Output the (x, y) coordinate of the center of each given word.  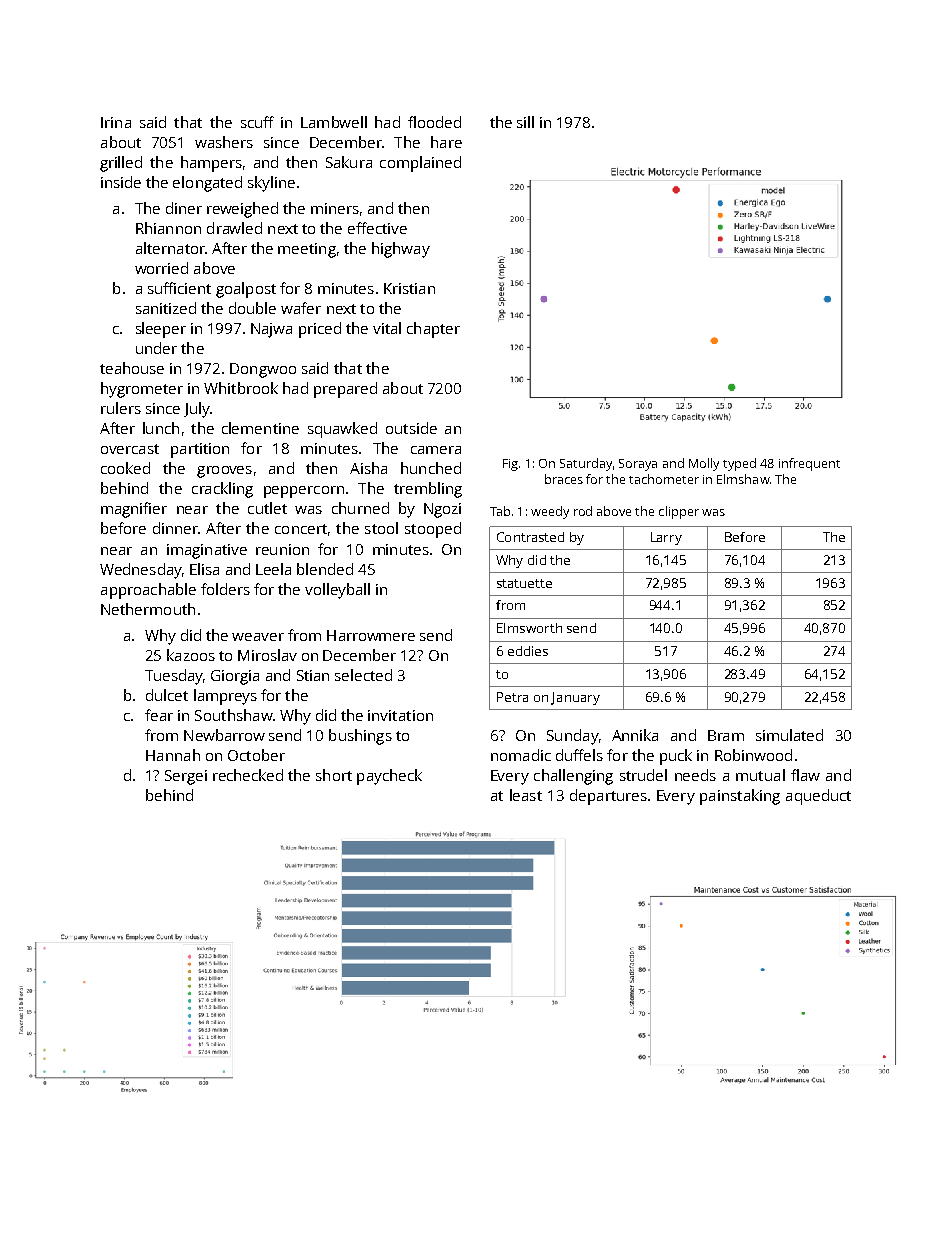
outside (411, 428)
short (334, 775)
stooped (433, 530)
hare (446, 142)
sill (525, 122)
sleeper (161, 330)
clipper (679, 512)
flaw (805, 775)
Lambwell (334, 122)
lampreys (225, 697)
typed (739, 464)
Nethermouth (148, 609)
